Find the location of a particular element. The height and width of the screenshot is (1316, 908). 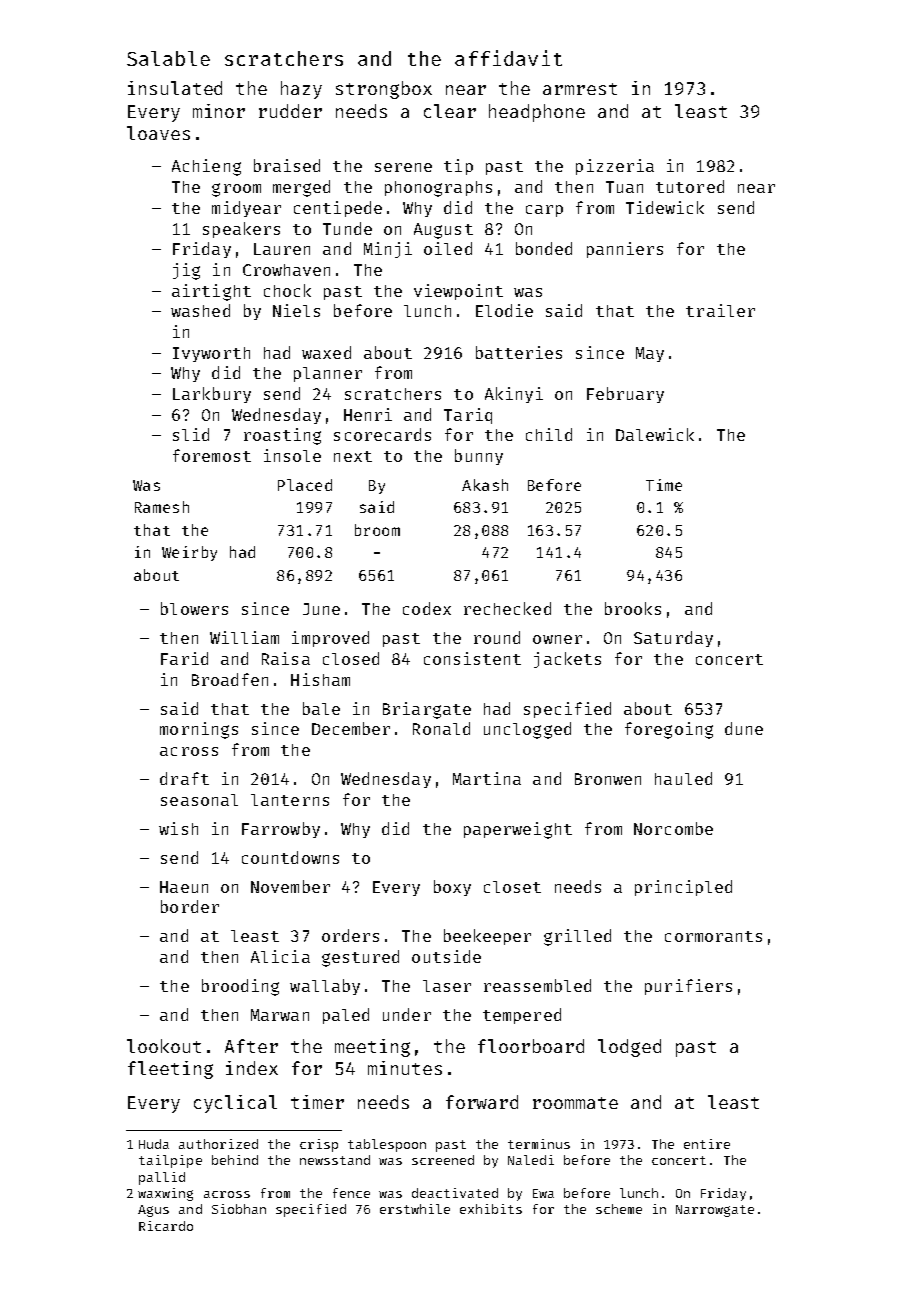

headphone is located at coordinates (537, 113).
